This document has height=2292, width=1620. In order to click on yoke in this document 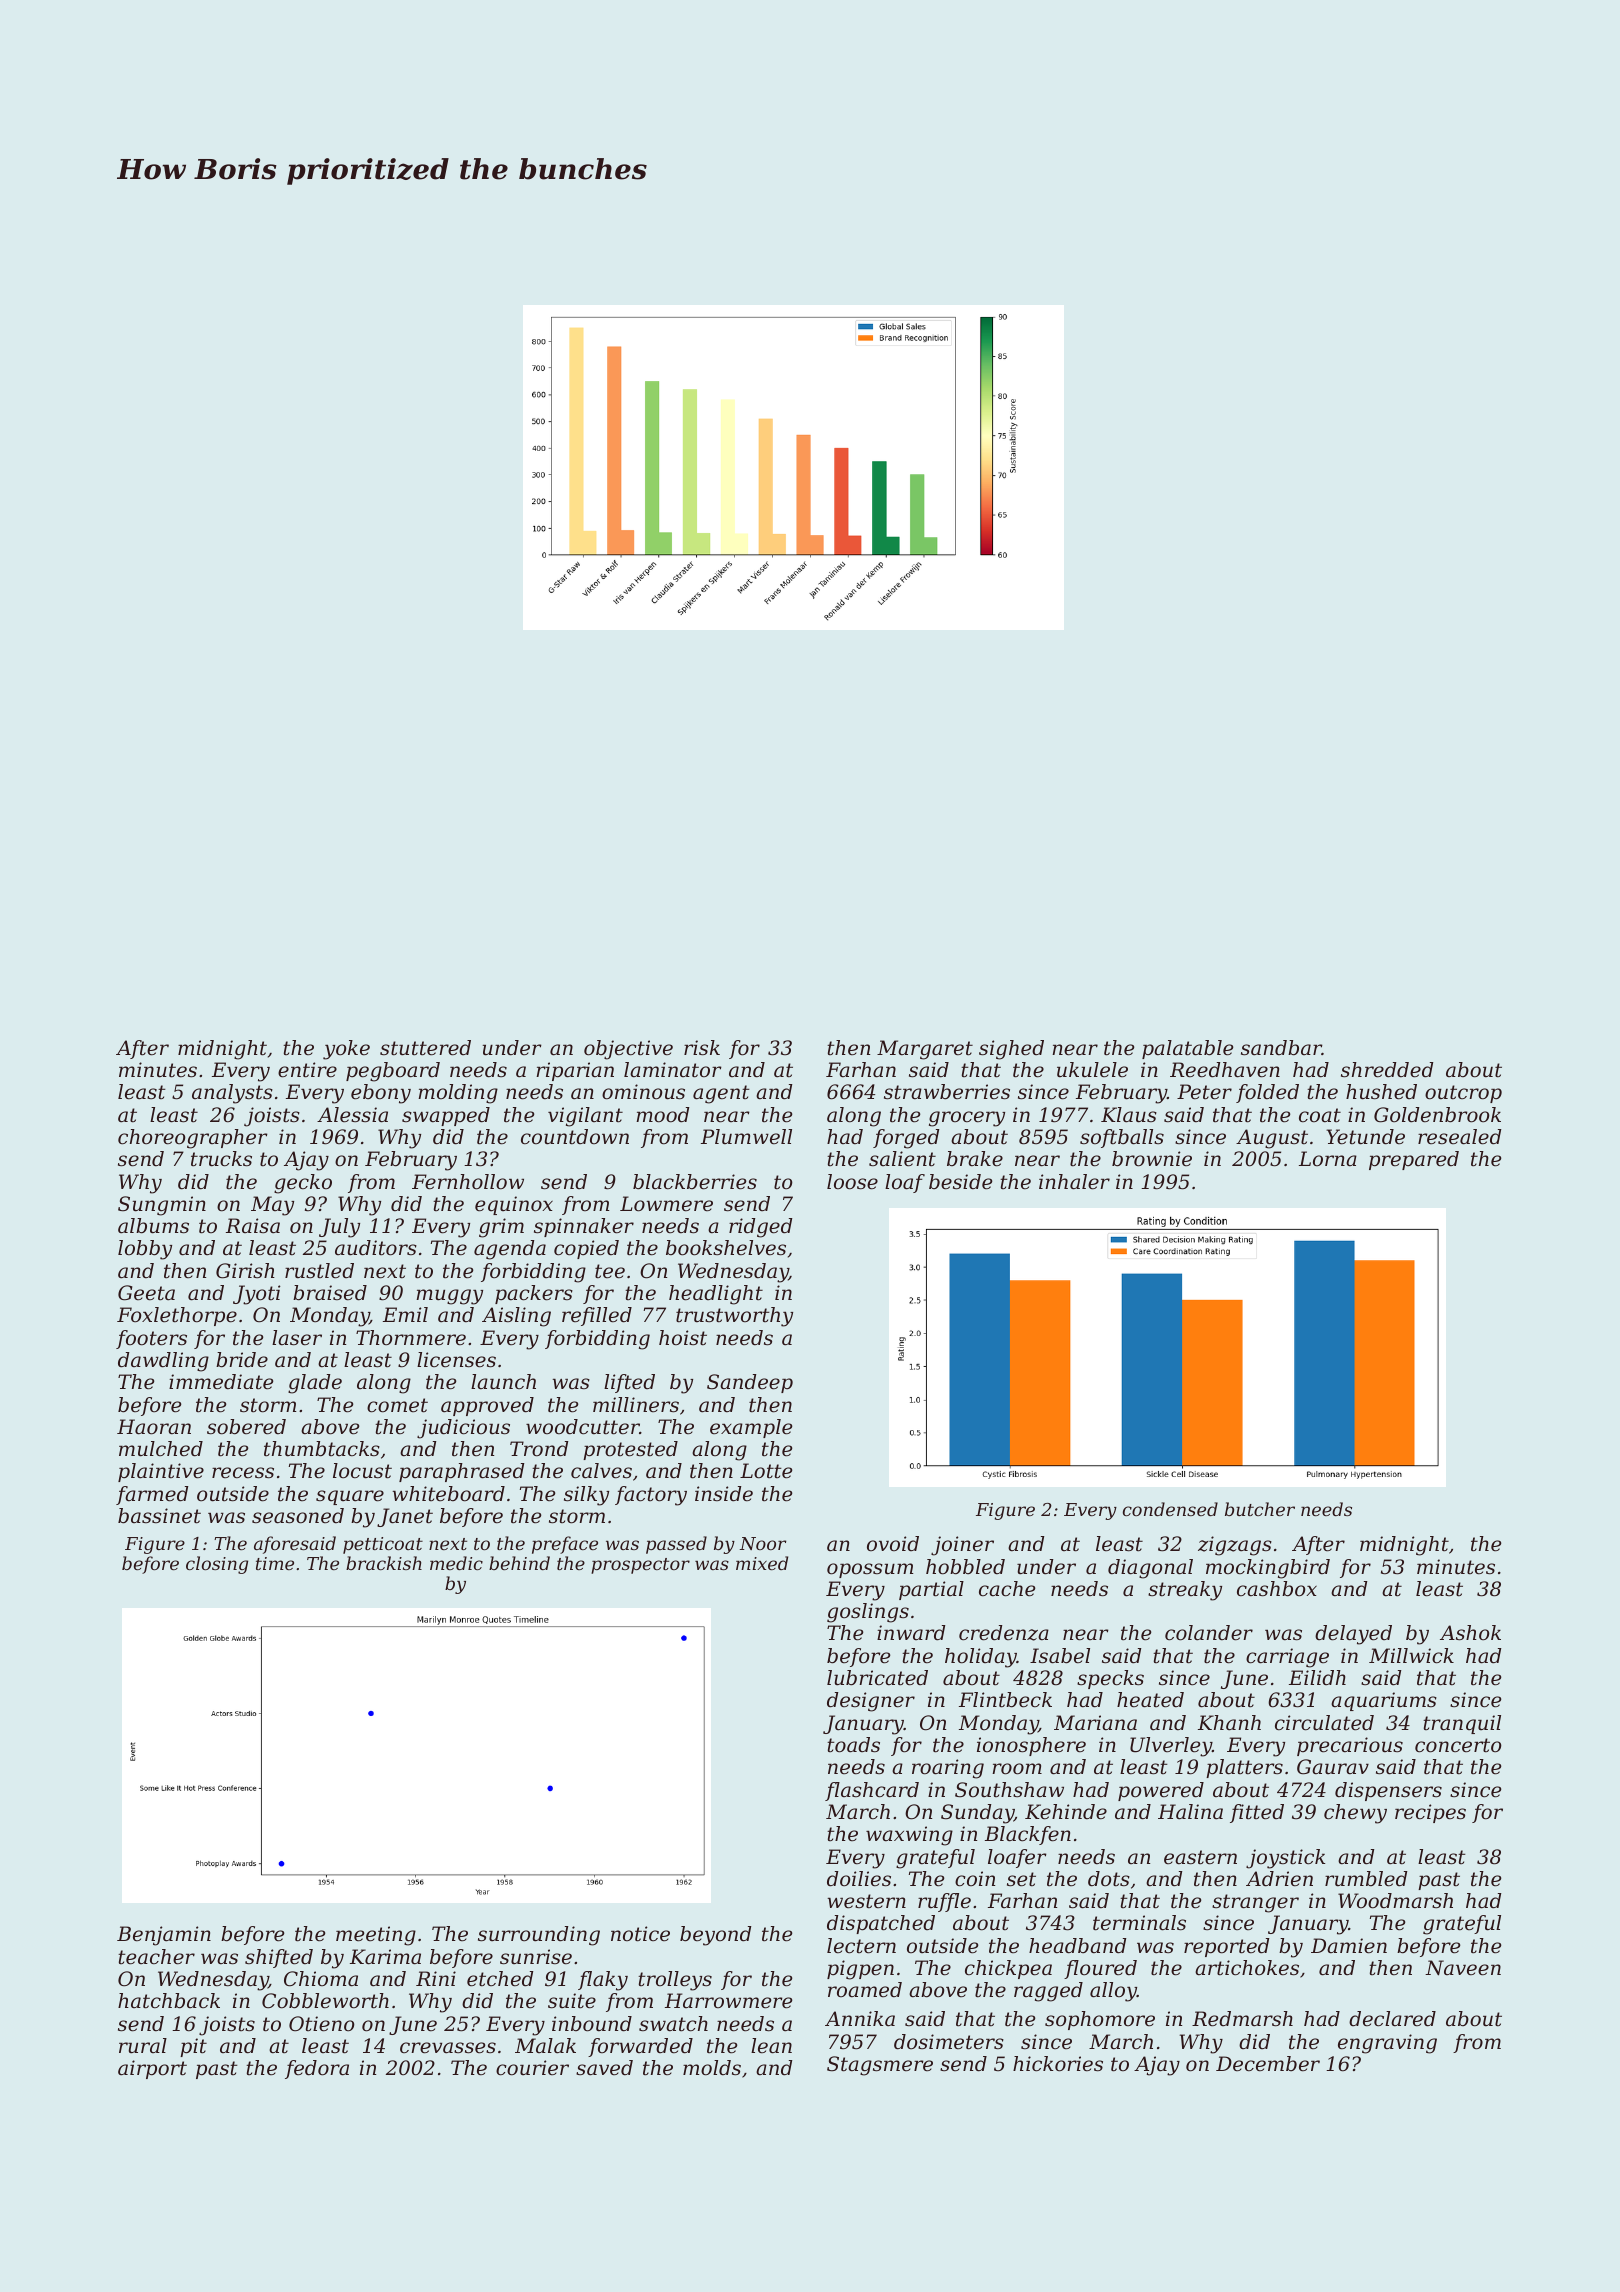, I will do `click(346, 1050)`.
